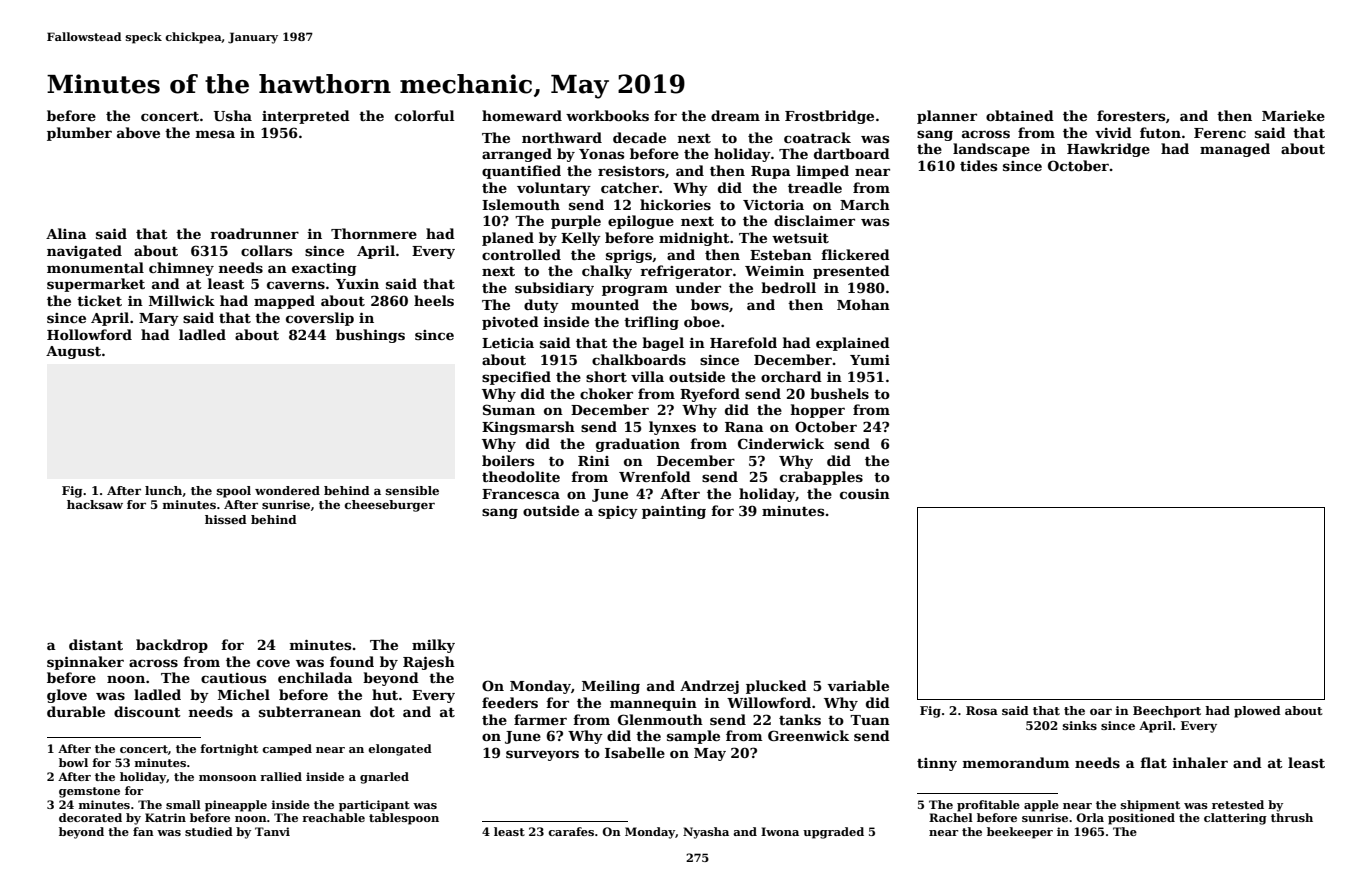 The image size is (1372, 887). I want to click on tablespoon, so click(404, 819).
